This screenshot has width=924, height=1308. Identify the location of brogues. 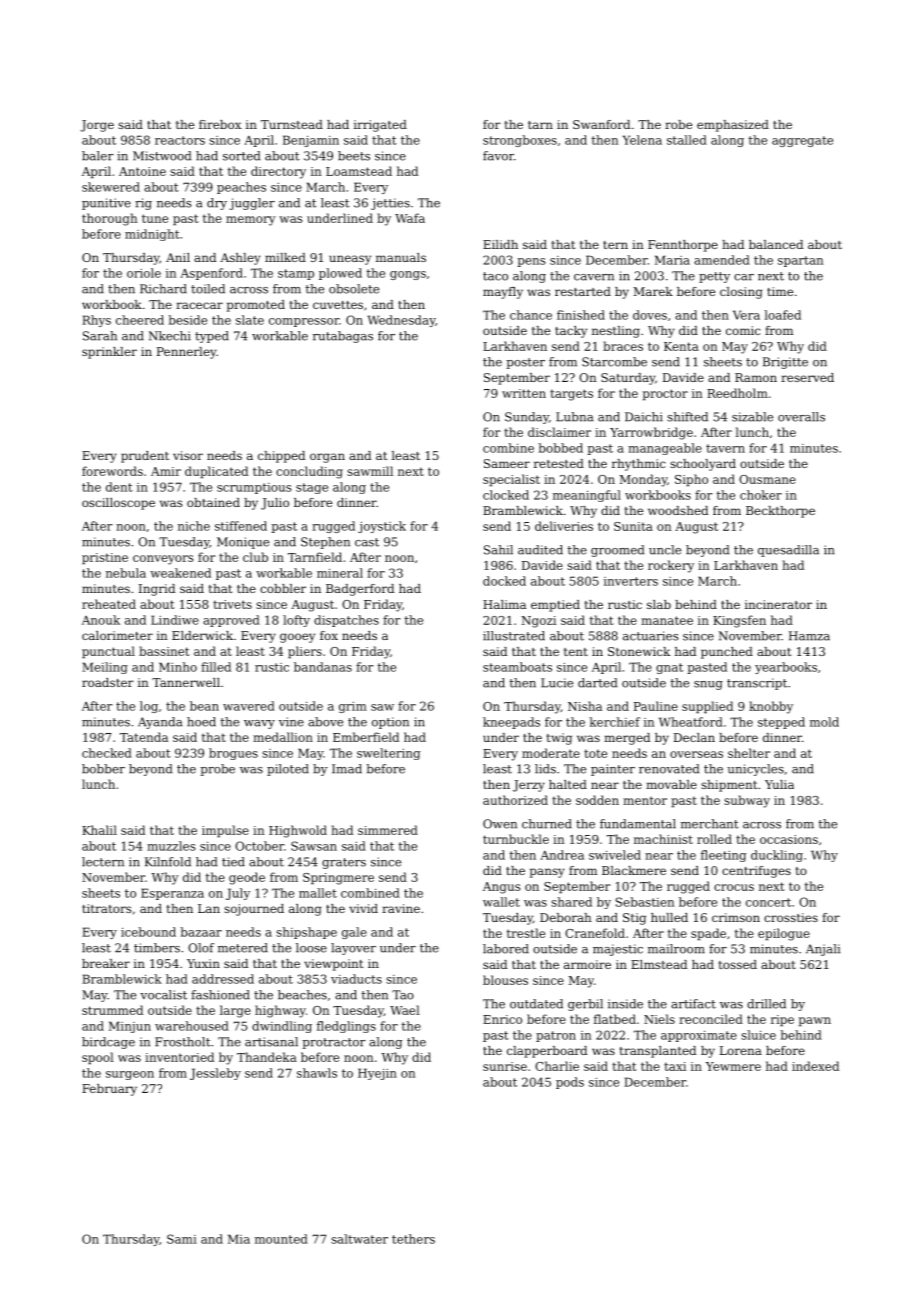
(233, 754).
